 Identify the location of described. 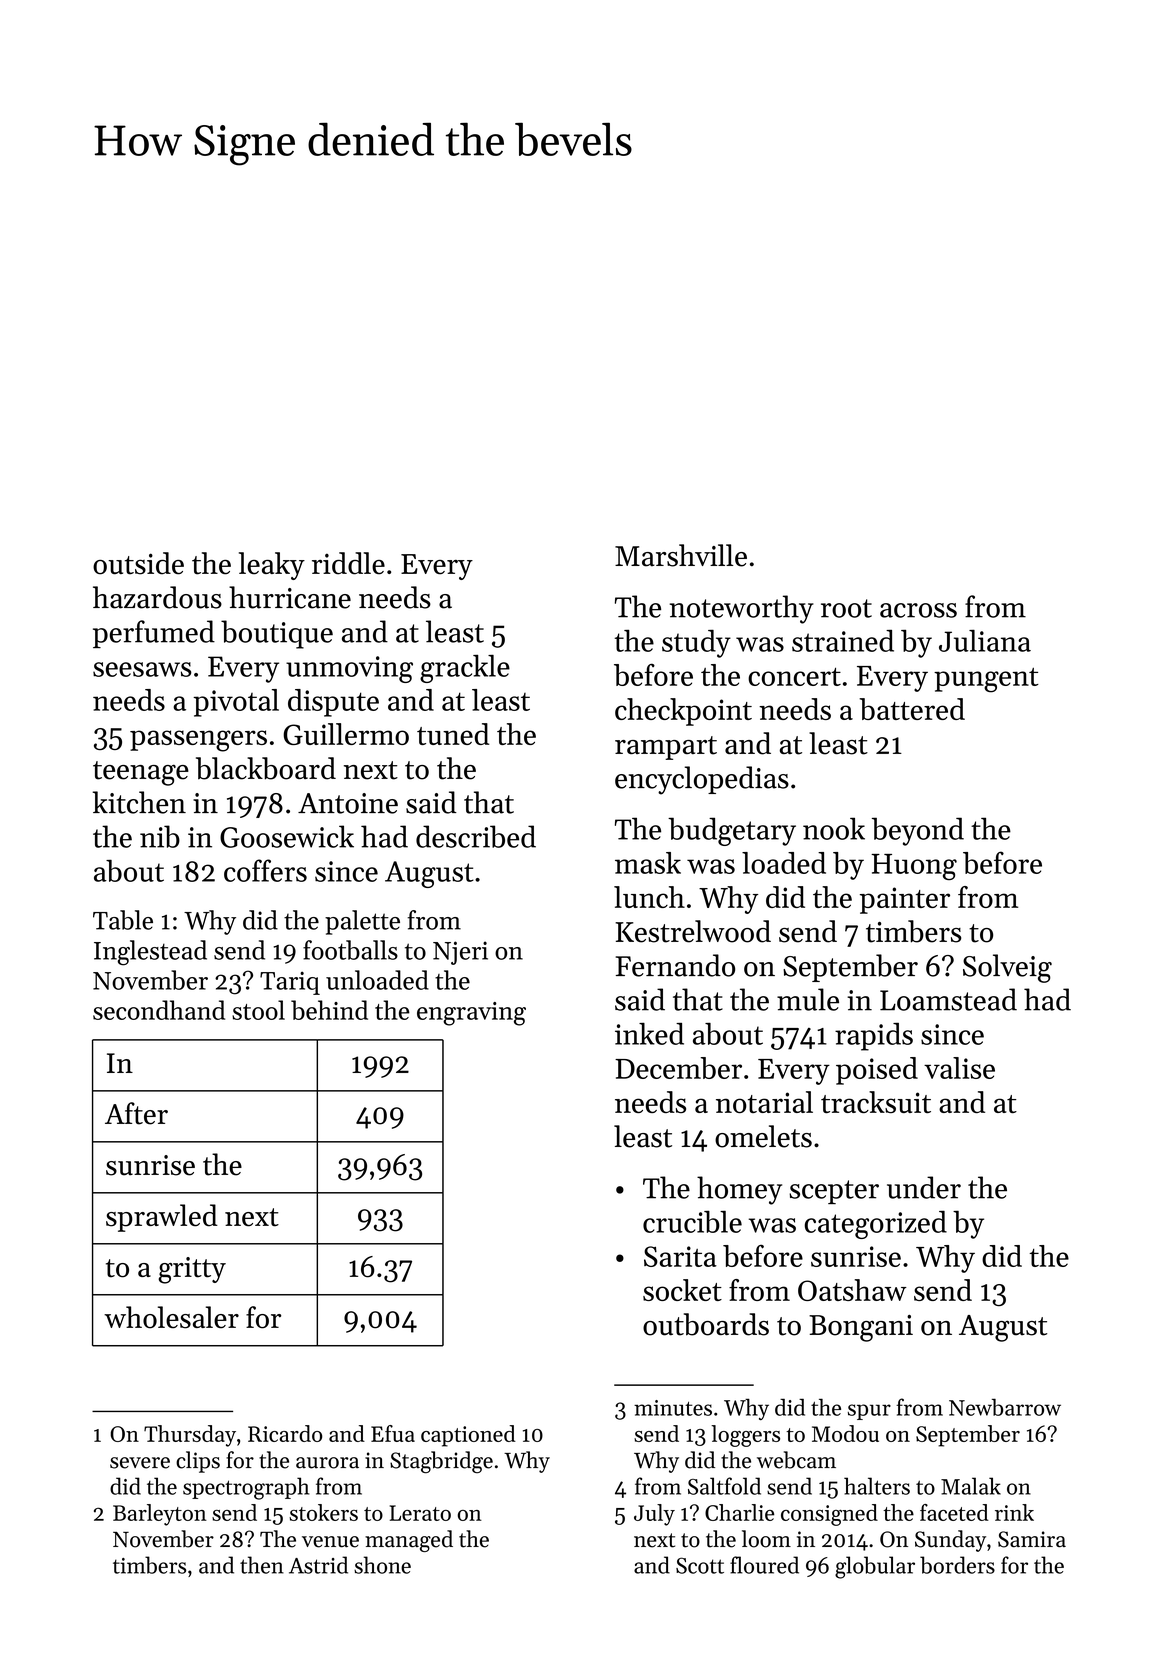
(476, 836).
